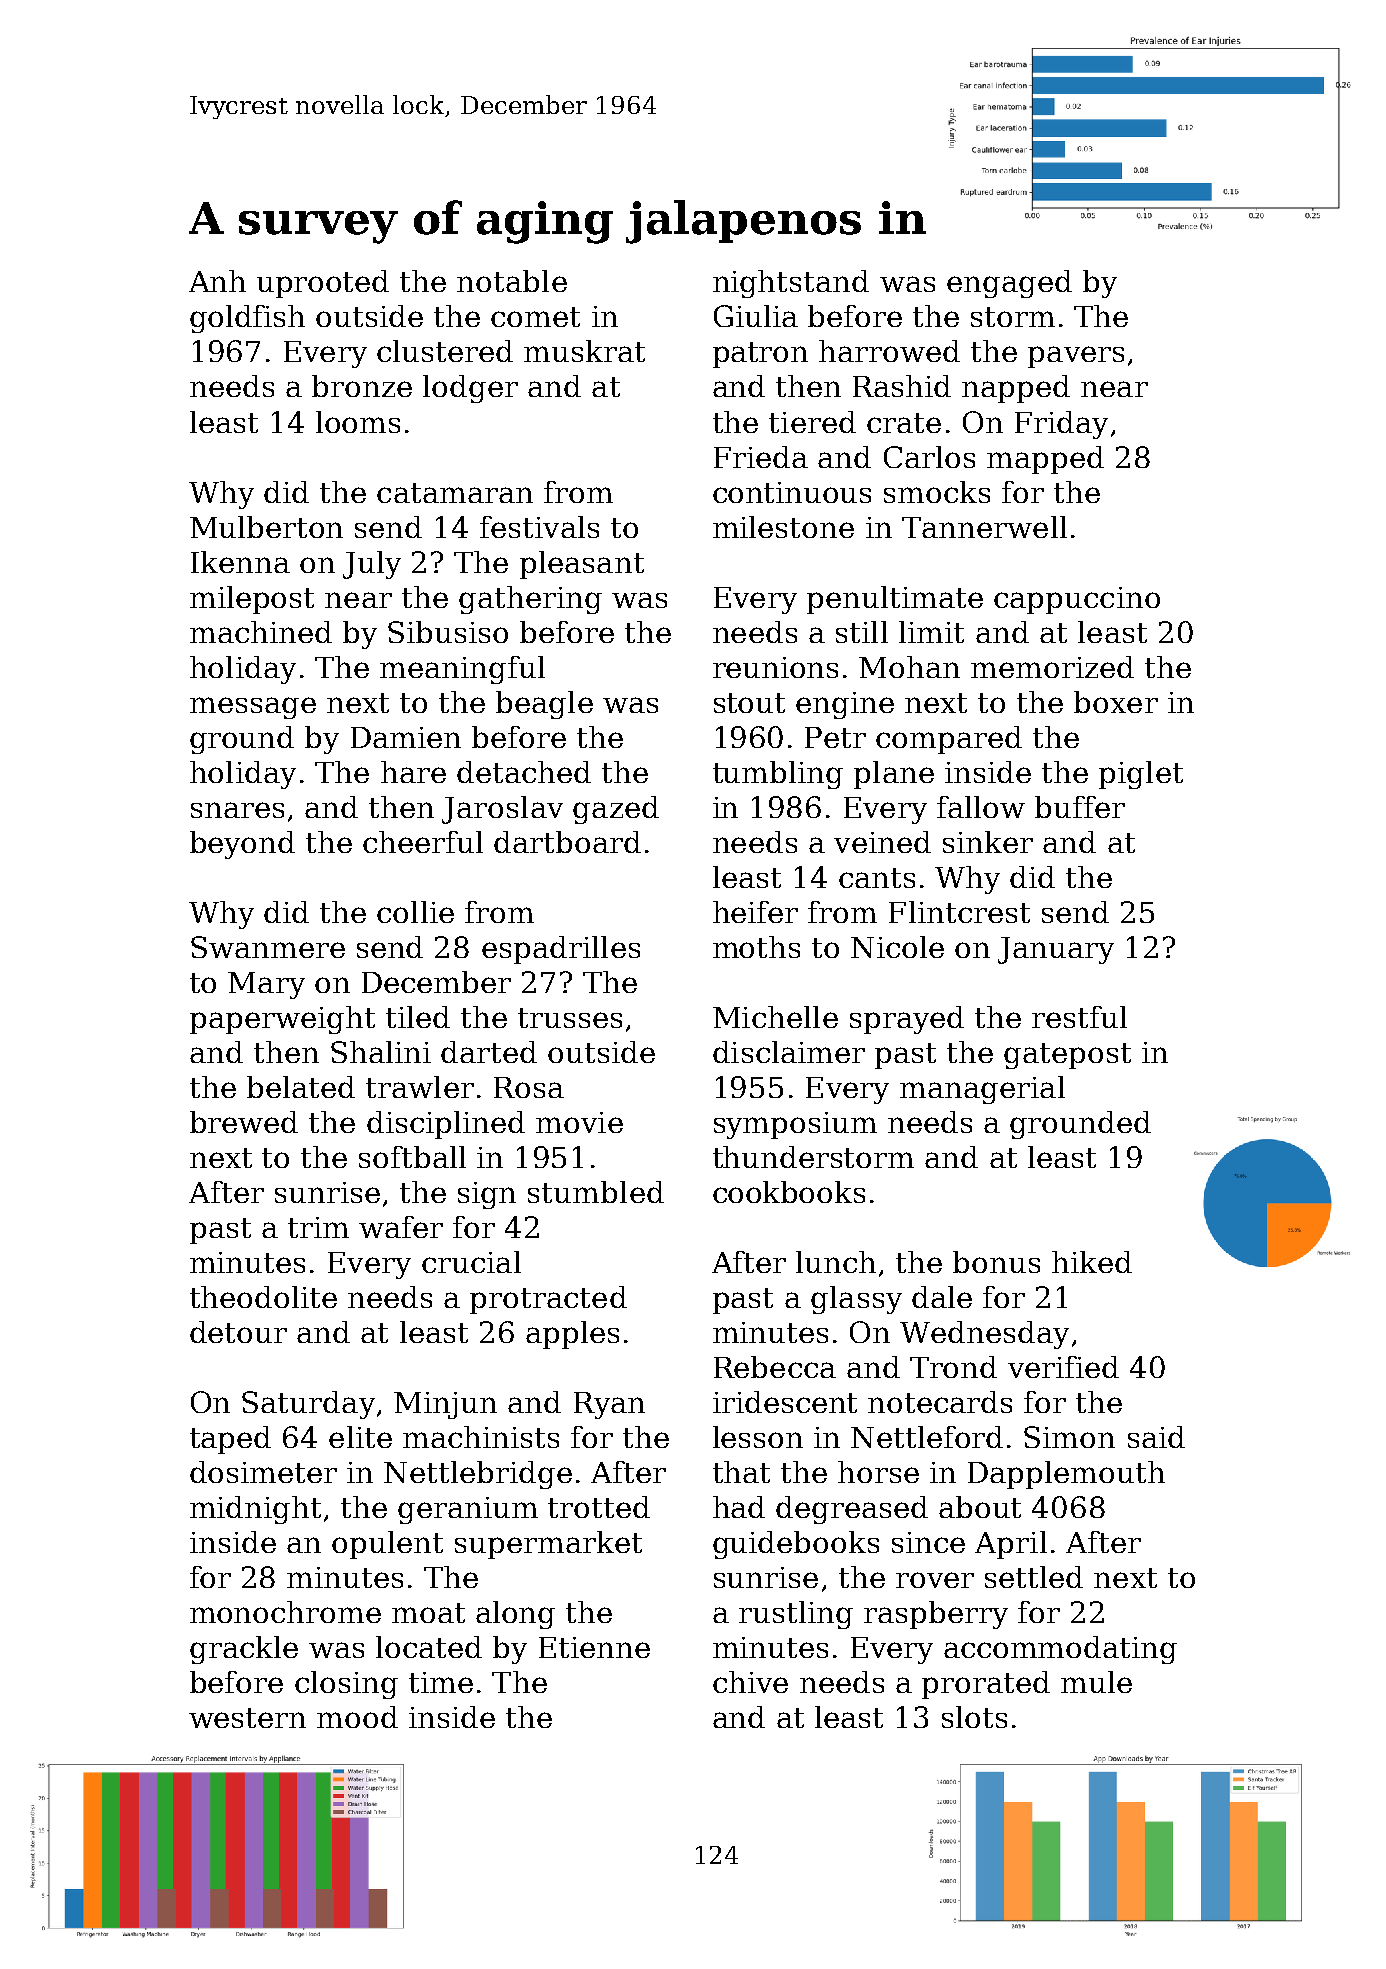  I want to click on hiked, so click(1092, 1262).
